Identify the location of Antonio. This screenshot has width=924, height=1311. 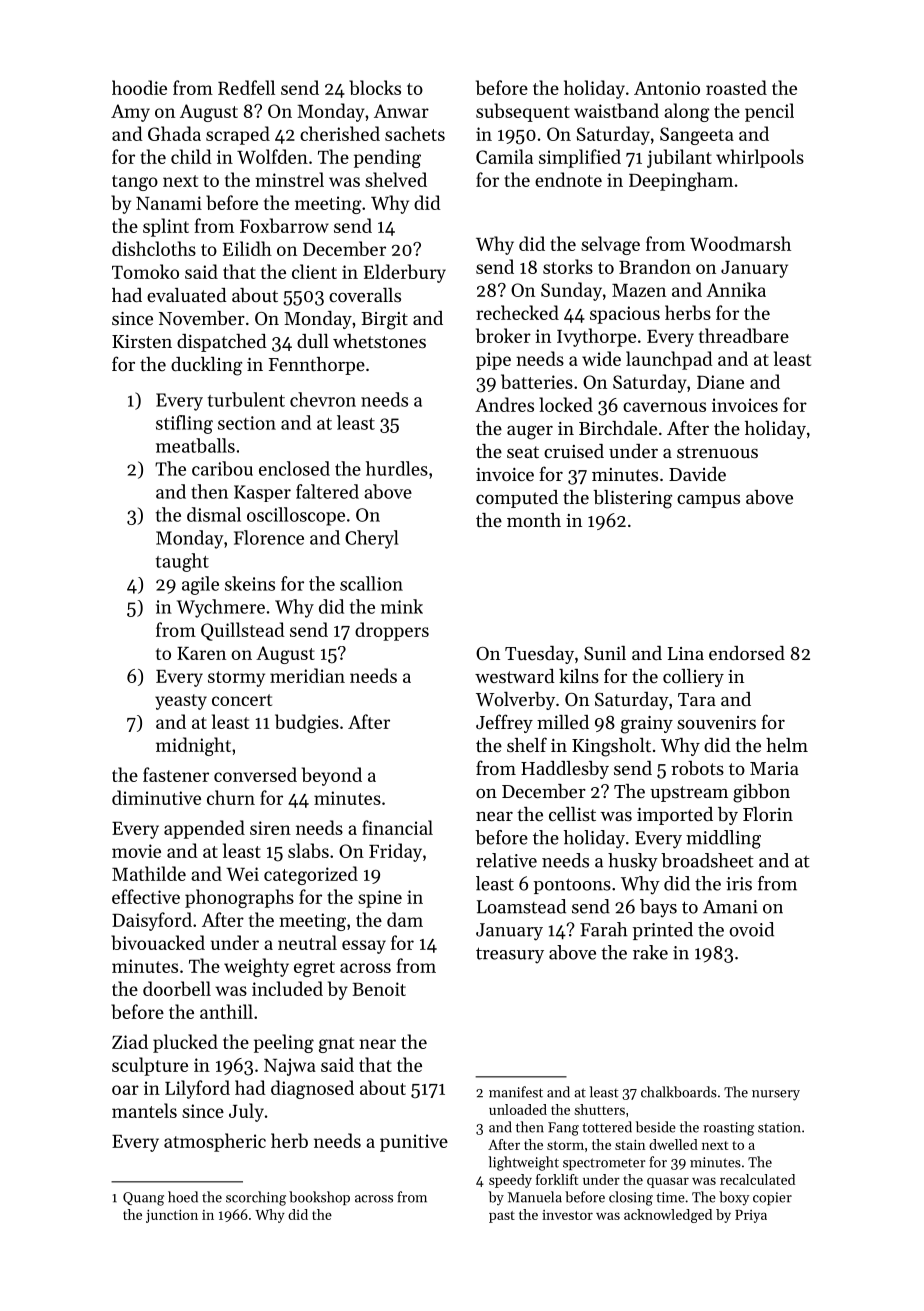
(667, 88).
